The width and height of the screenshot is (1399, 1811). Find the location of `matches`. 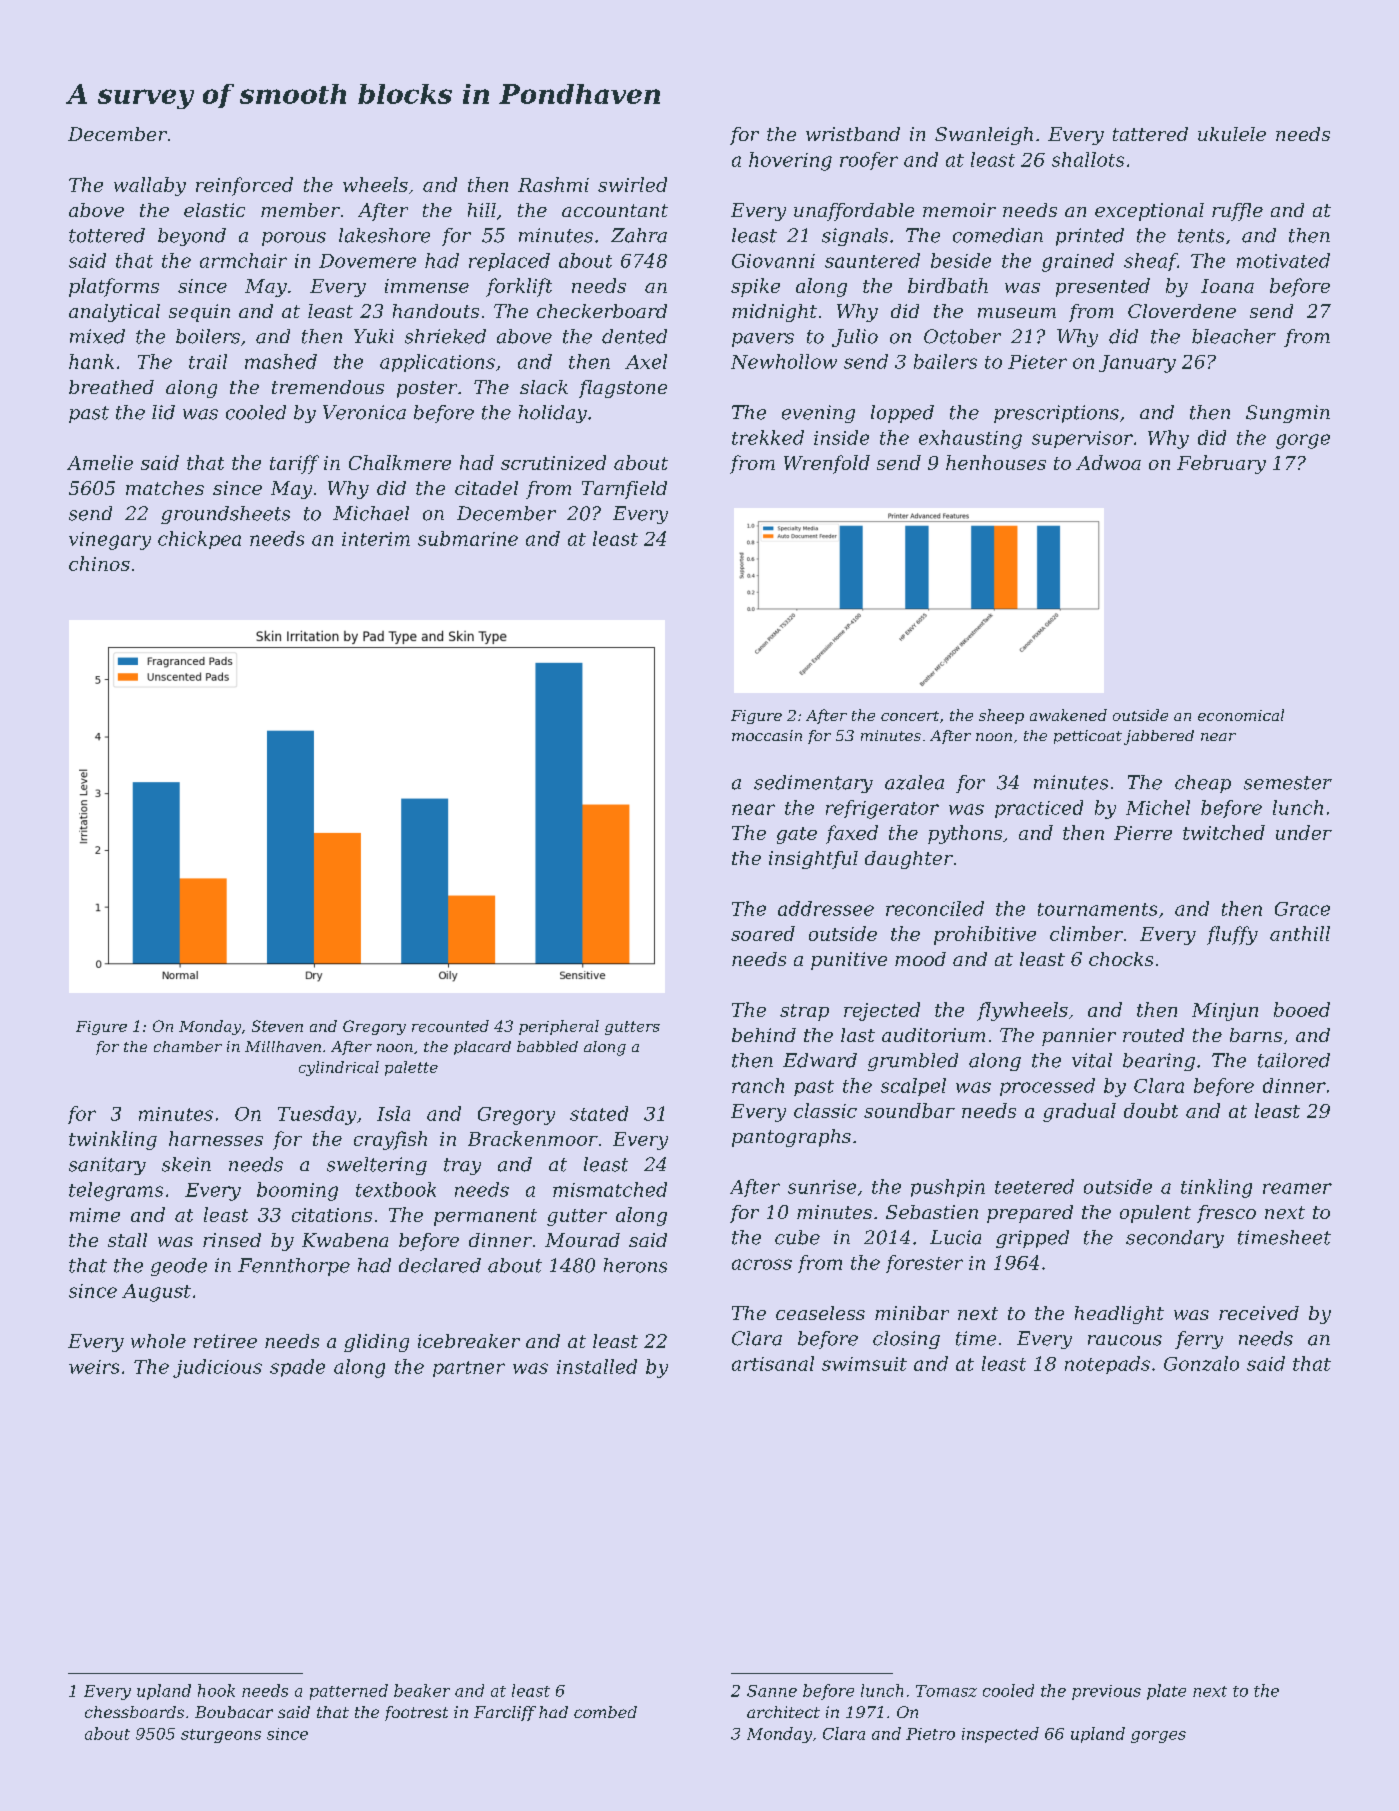

matches is located at coordinates (165, 488).
